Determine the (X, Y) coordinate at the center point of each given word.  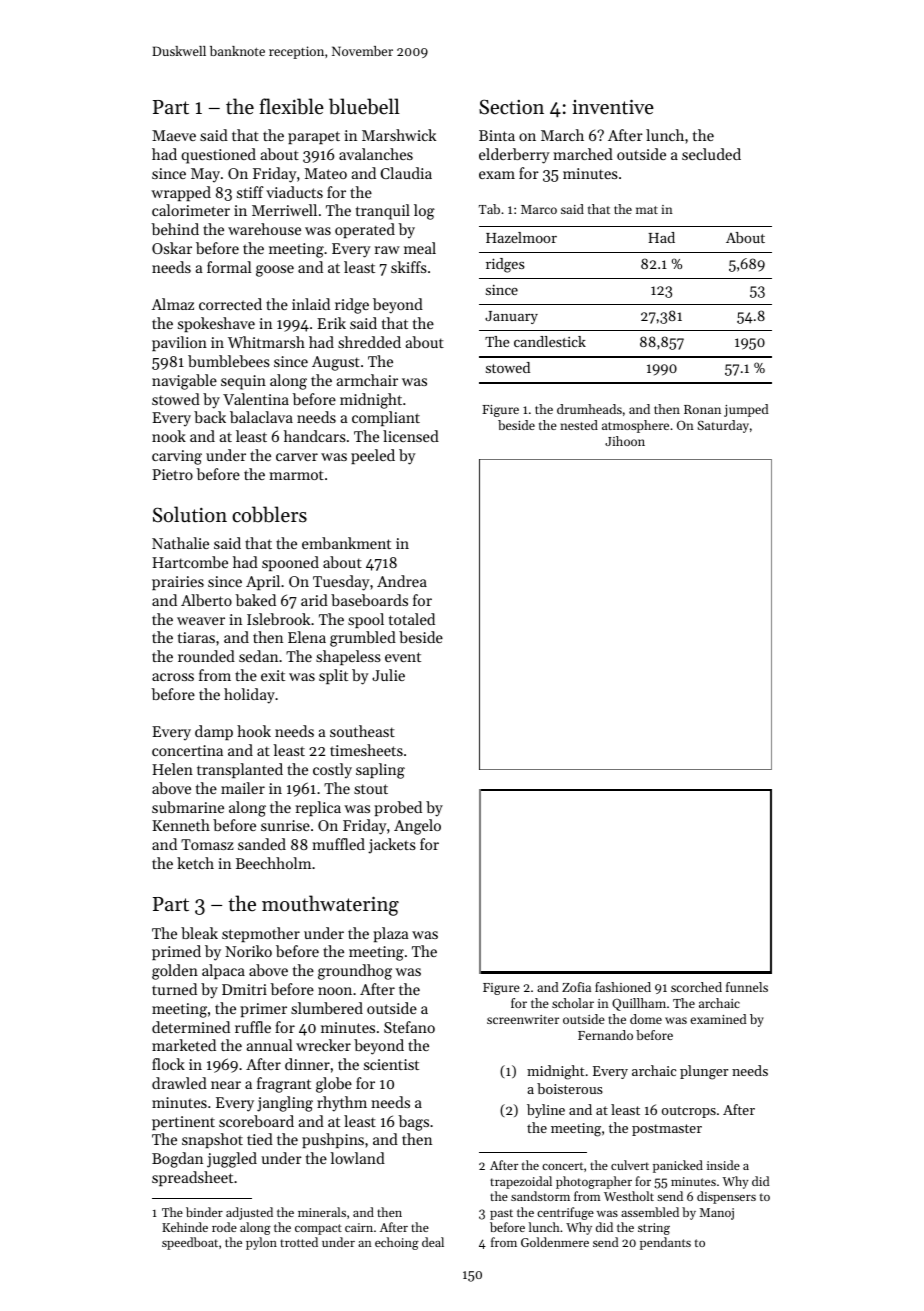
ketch (195, 863)
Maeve (174, 135)
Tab (489, 209)
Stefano (409, 1027)
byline (546, 1111)
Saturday (723, 426)
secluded (711, 154)
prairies (178, 583)
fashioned (623, 987)
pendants (665, 1243)
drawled (179, 1083)
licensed (411, 436)
